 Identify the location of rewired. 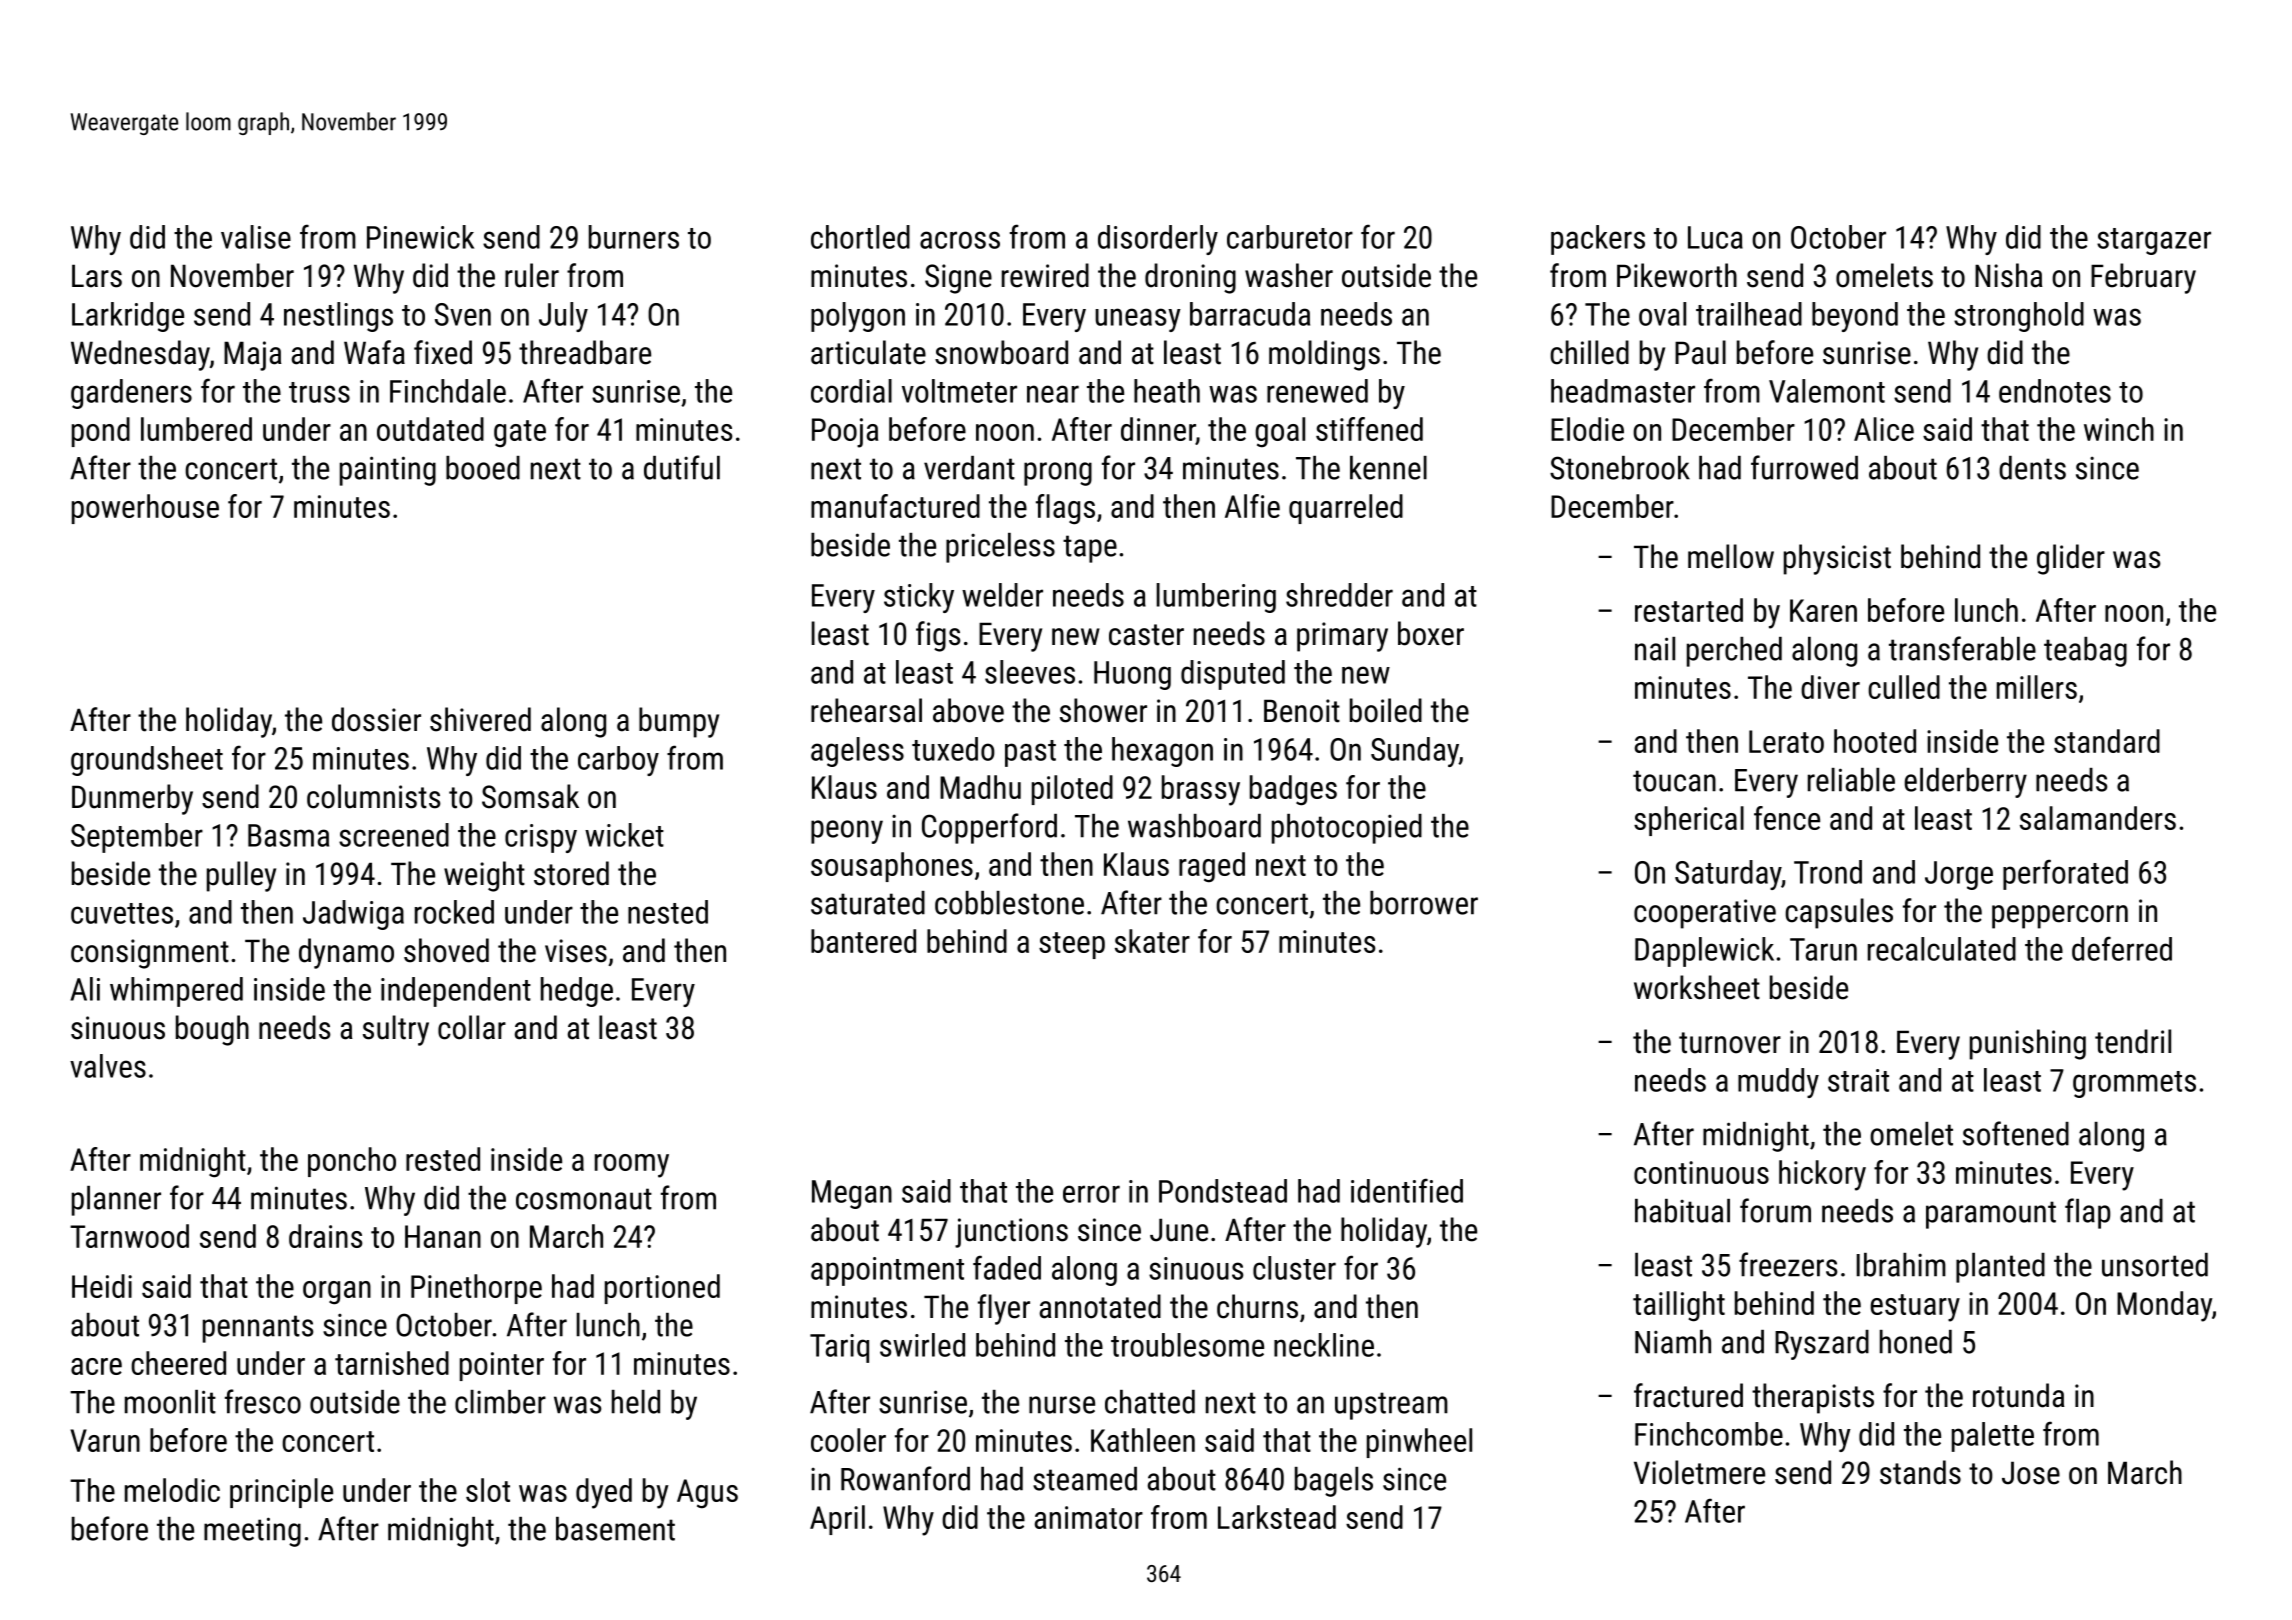
(1045, 275).
